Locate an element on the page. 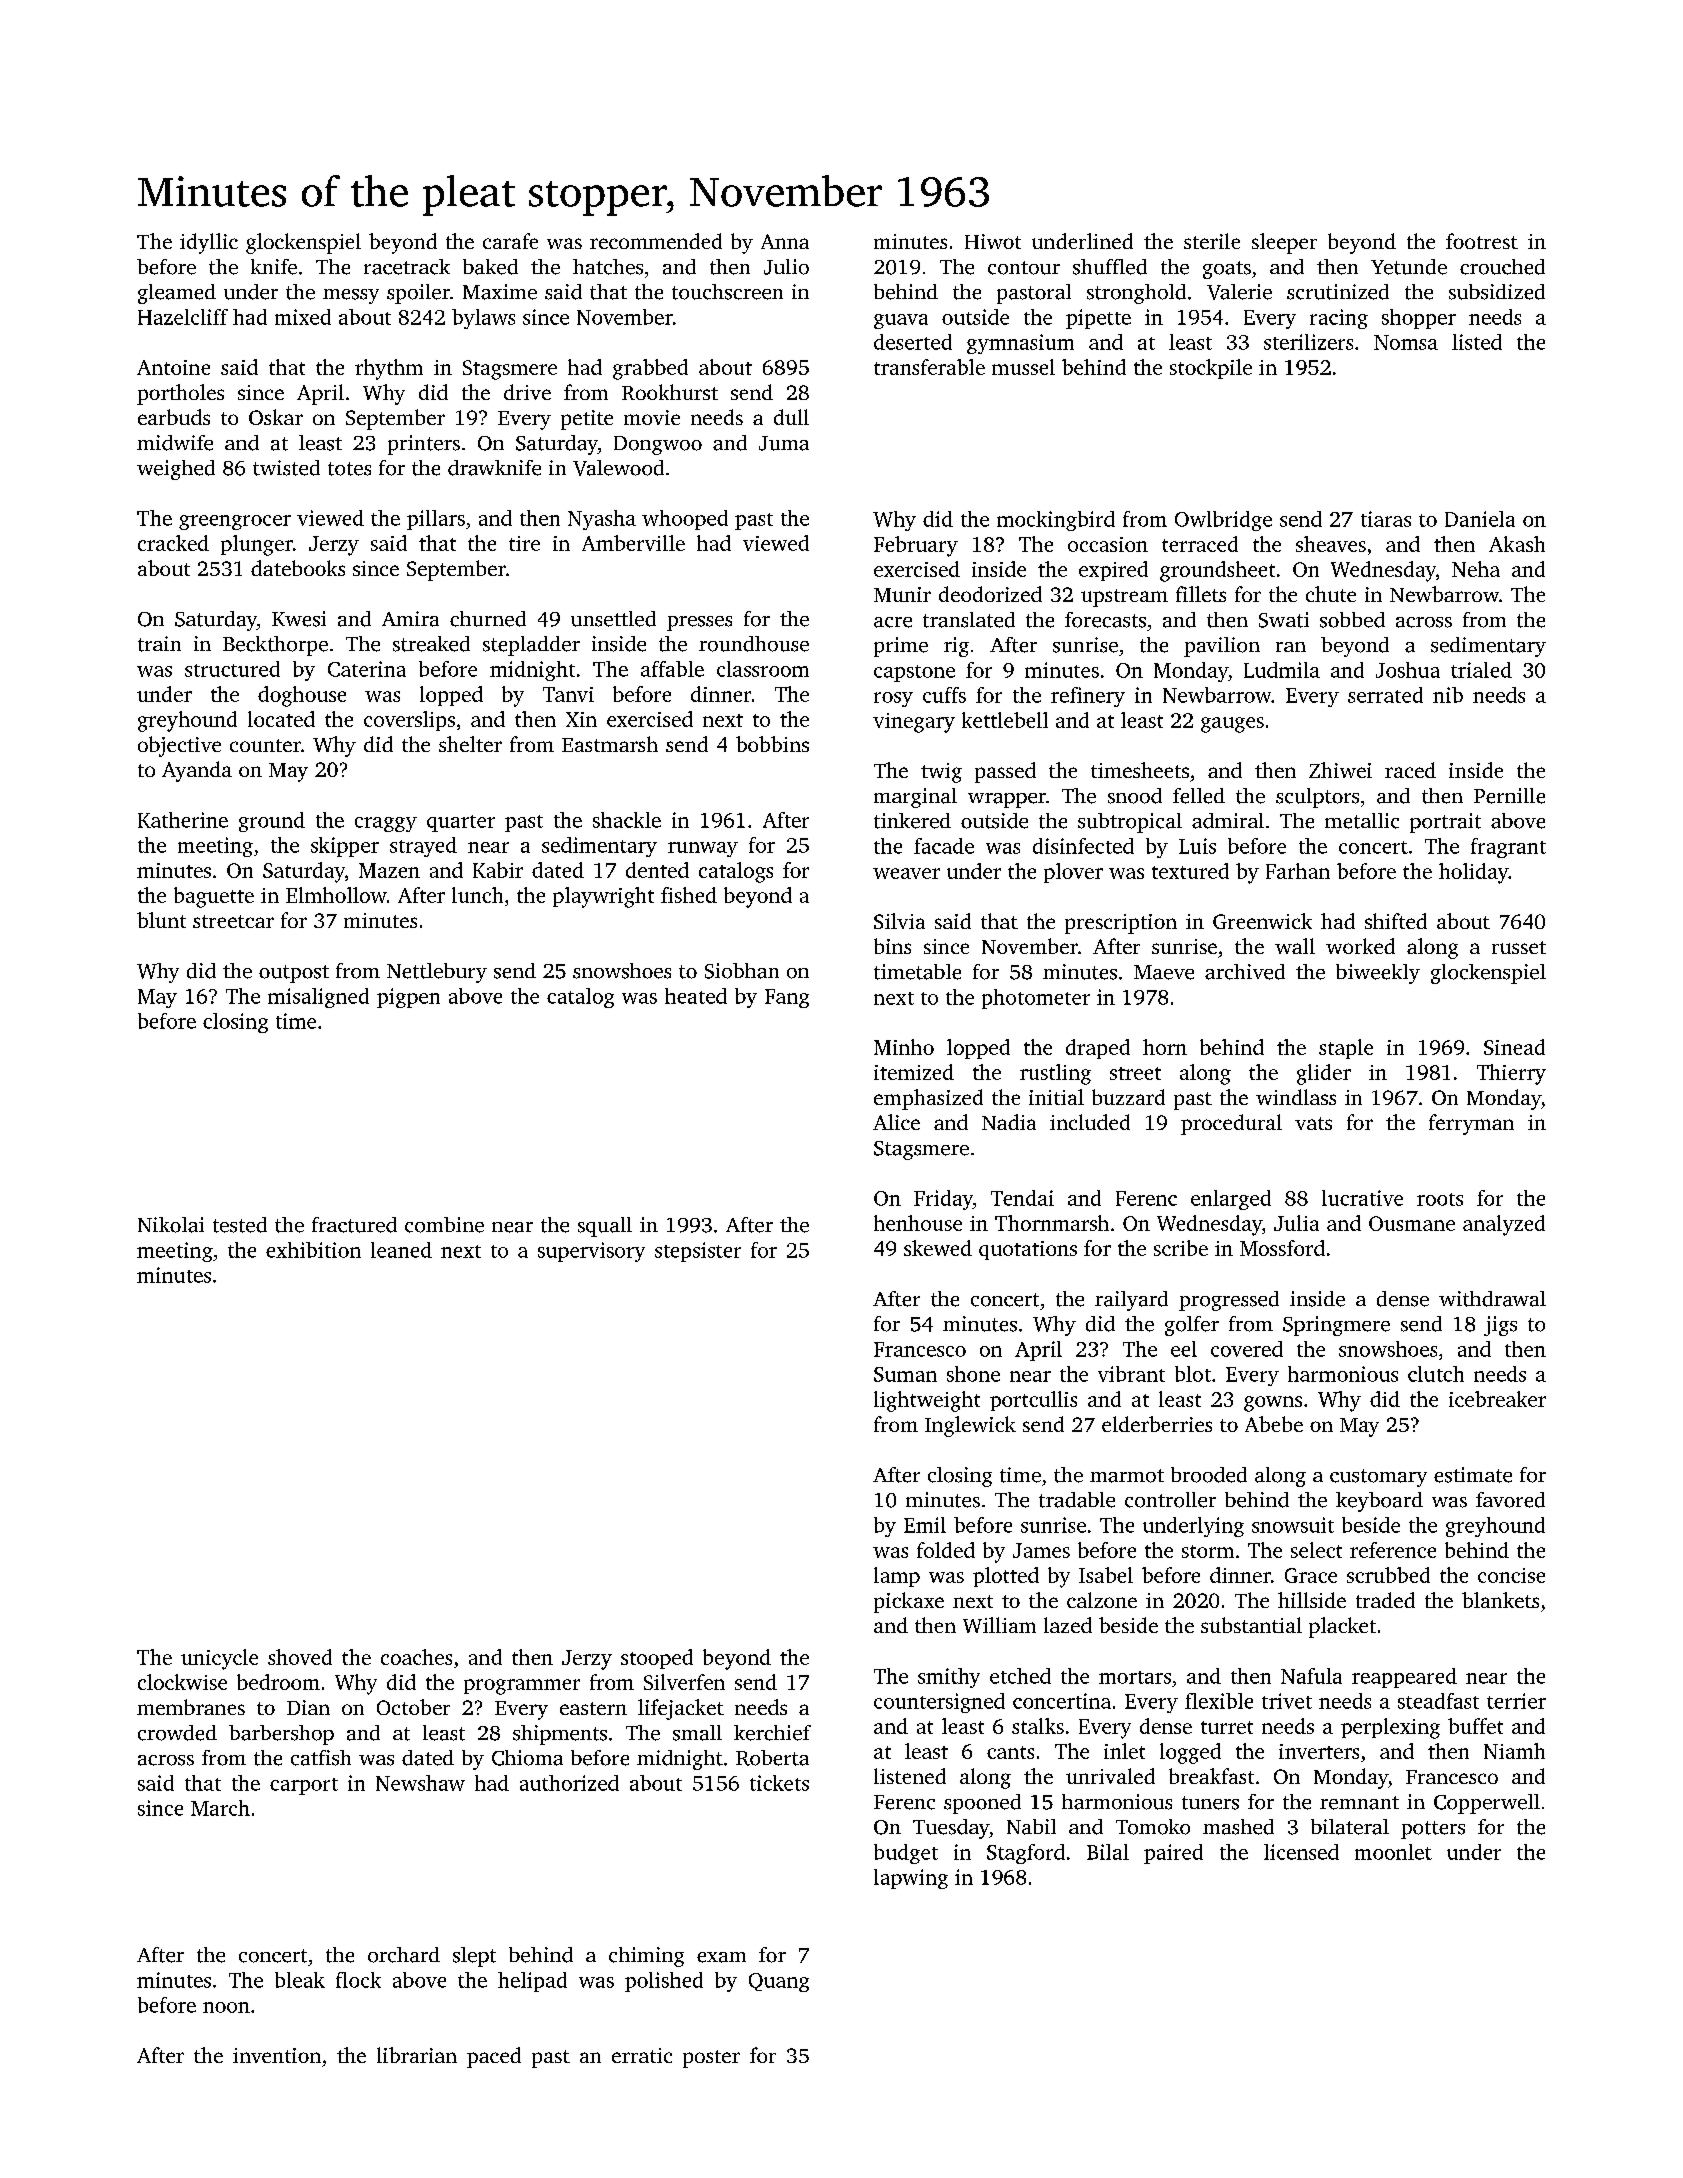 The image size is (1683, 2178). mussel is located at coordinates (1023, 367).
